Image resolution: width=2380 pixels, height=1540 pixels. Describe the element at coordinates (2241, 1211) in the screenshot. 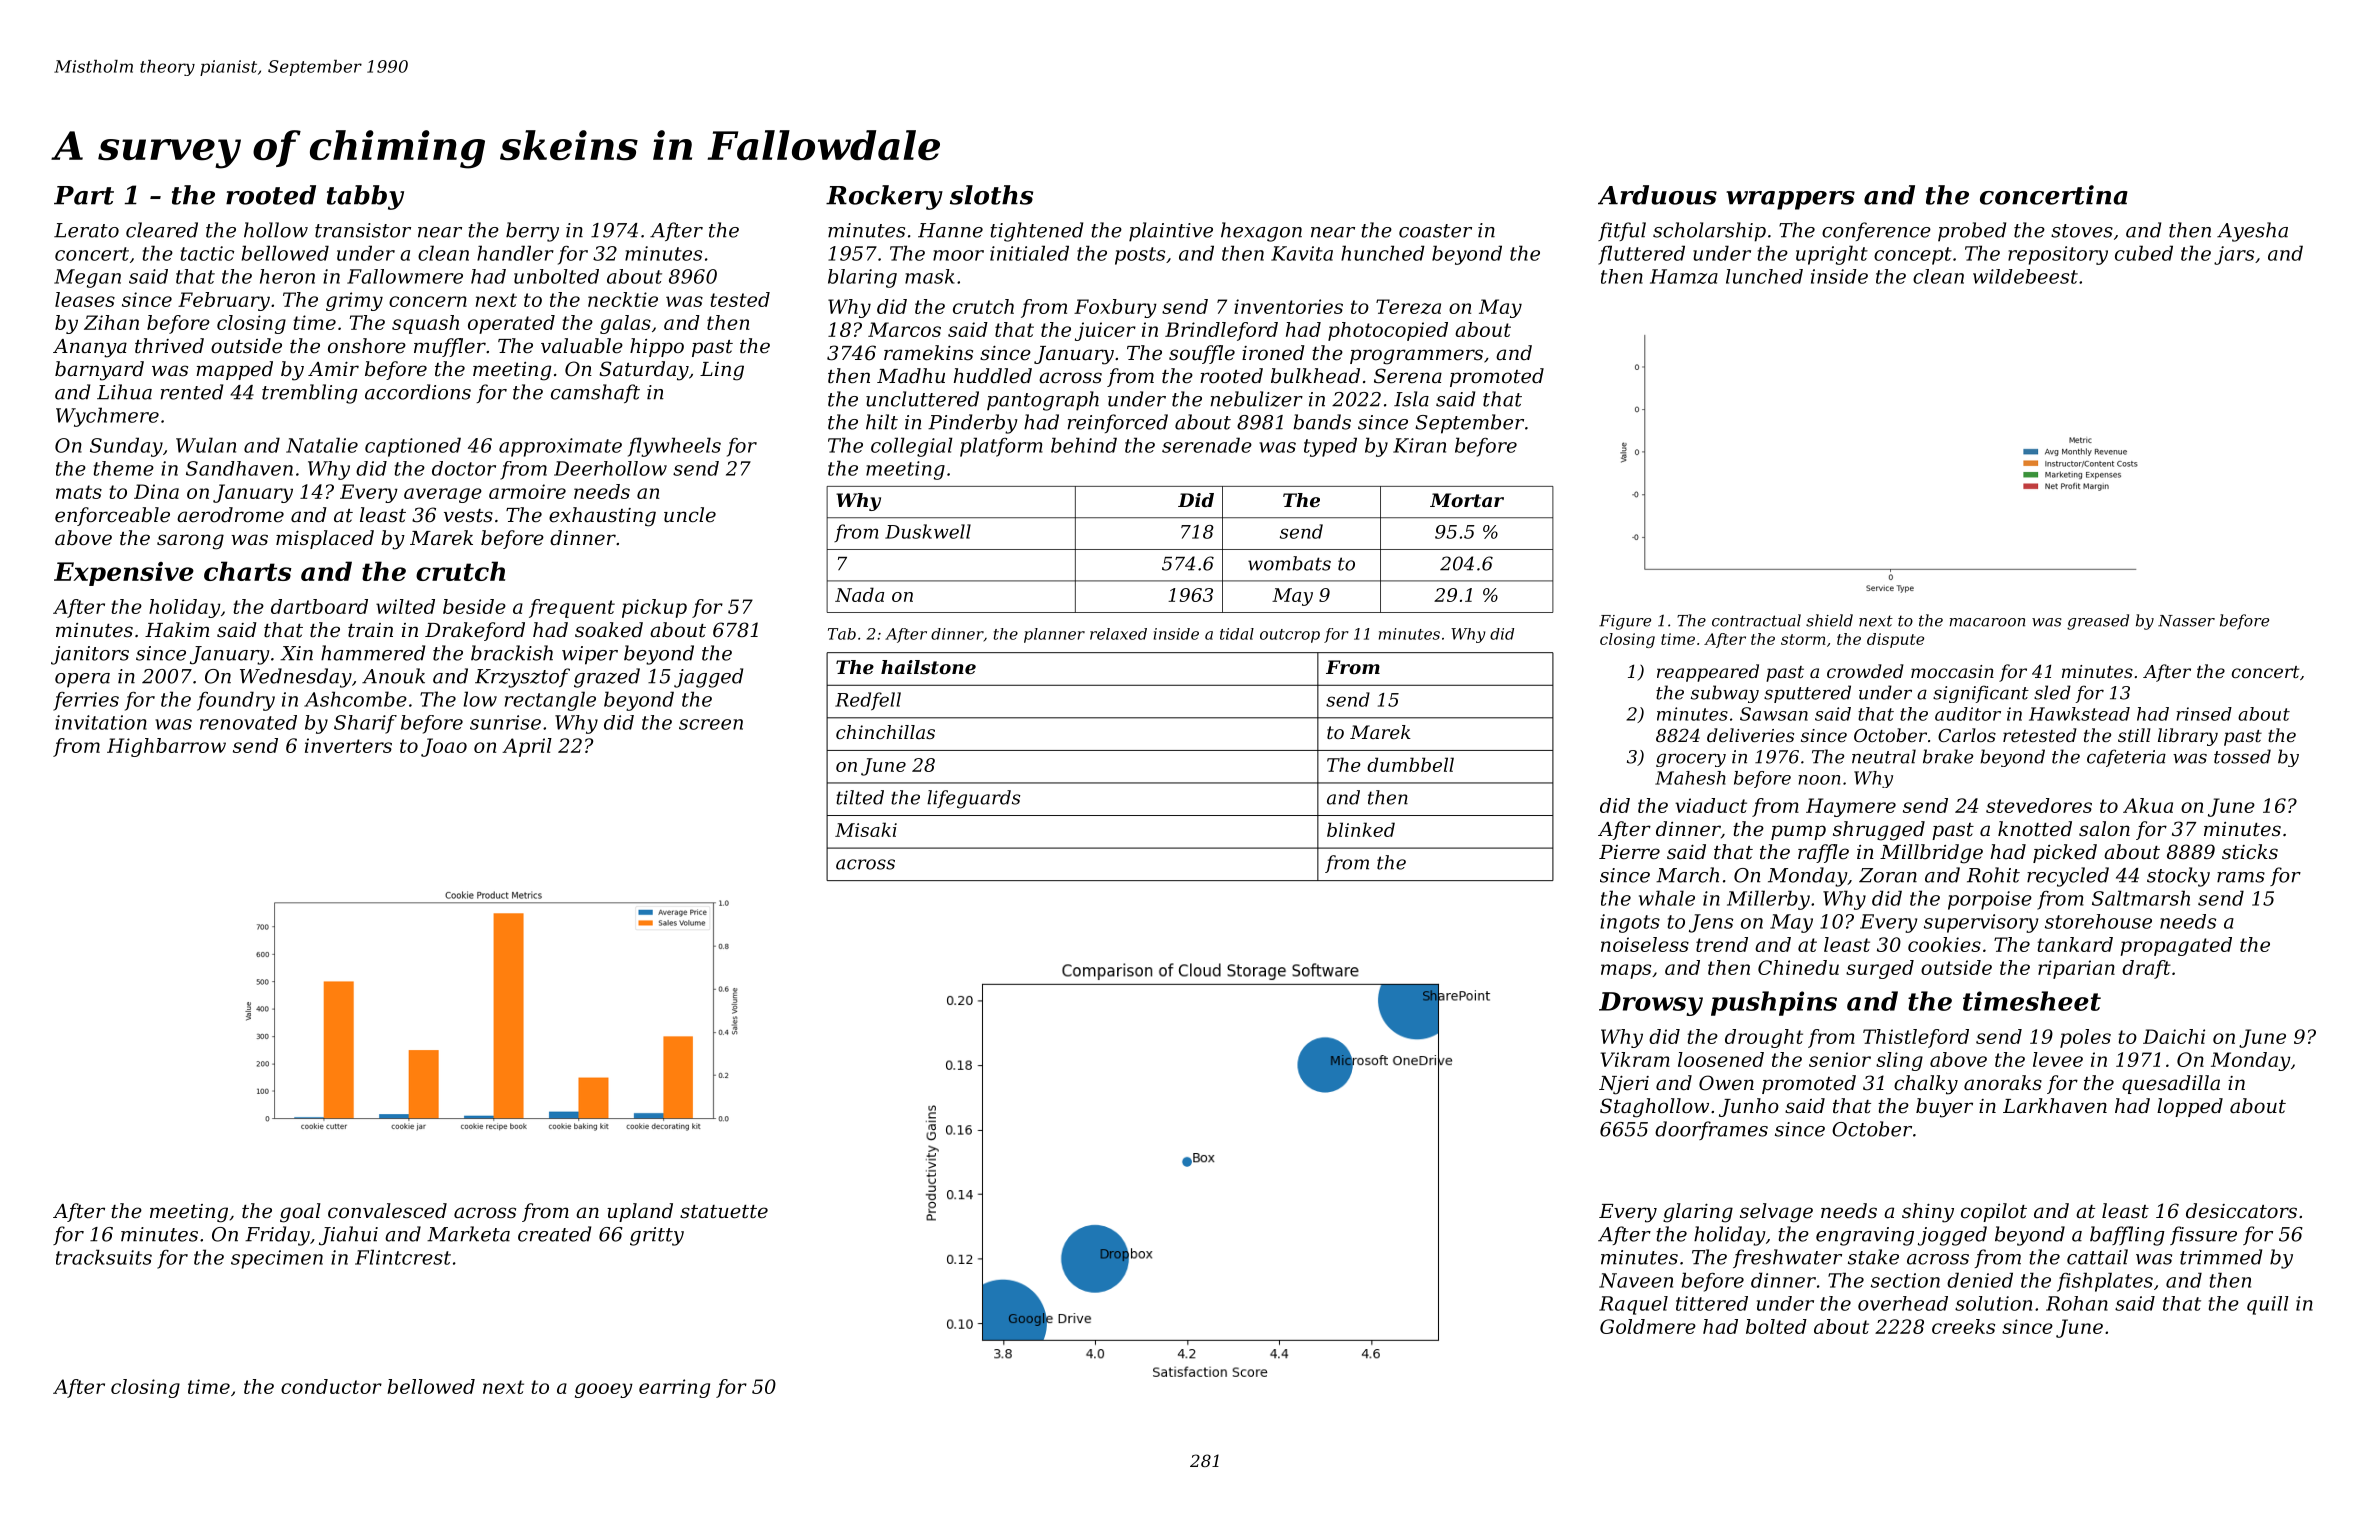

I see `desiccators` at that location.
